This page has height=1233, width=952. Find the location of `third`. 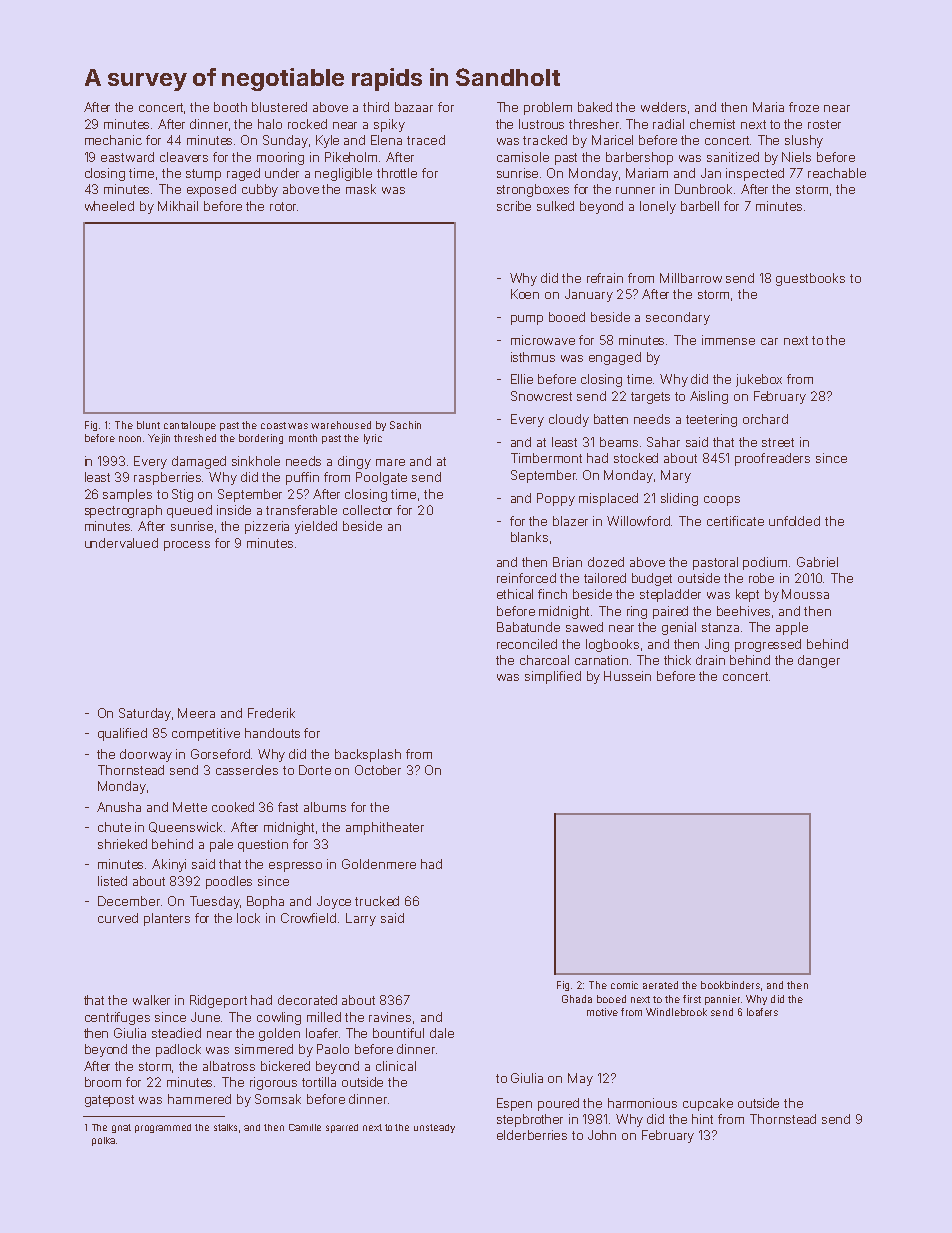

third is located at coordinates (376, 107).
